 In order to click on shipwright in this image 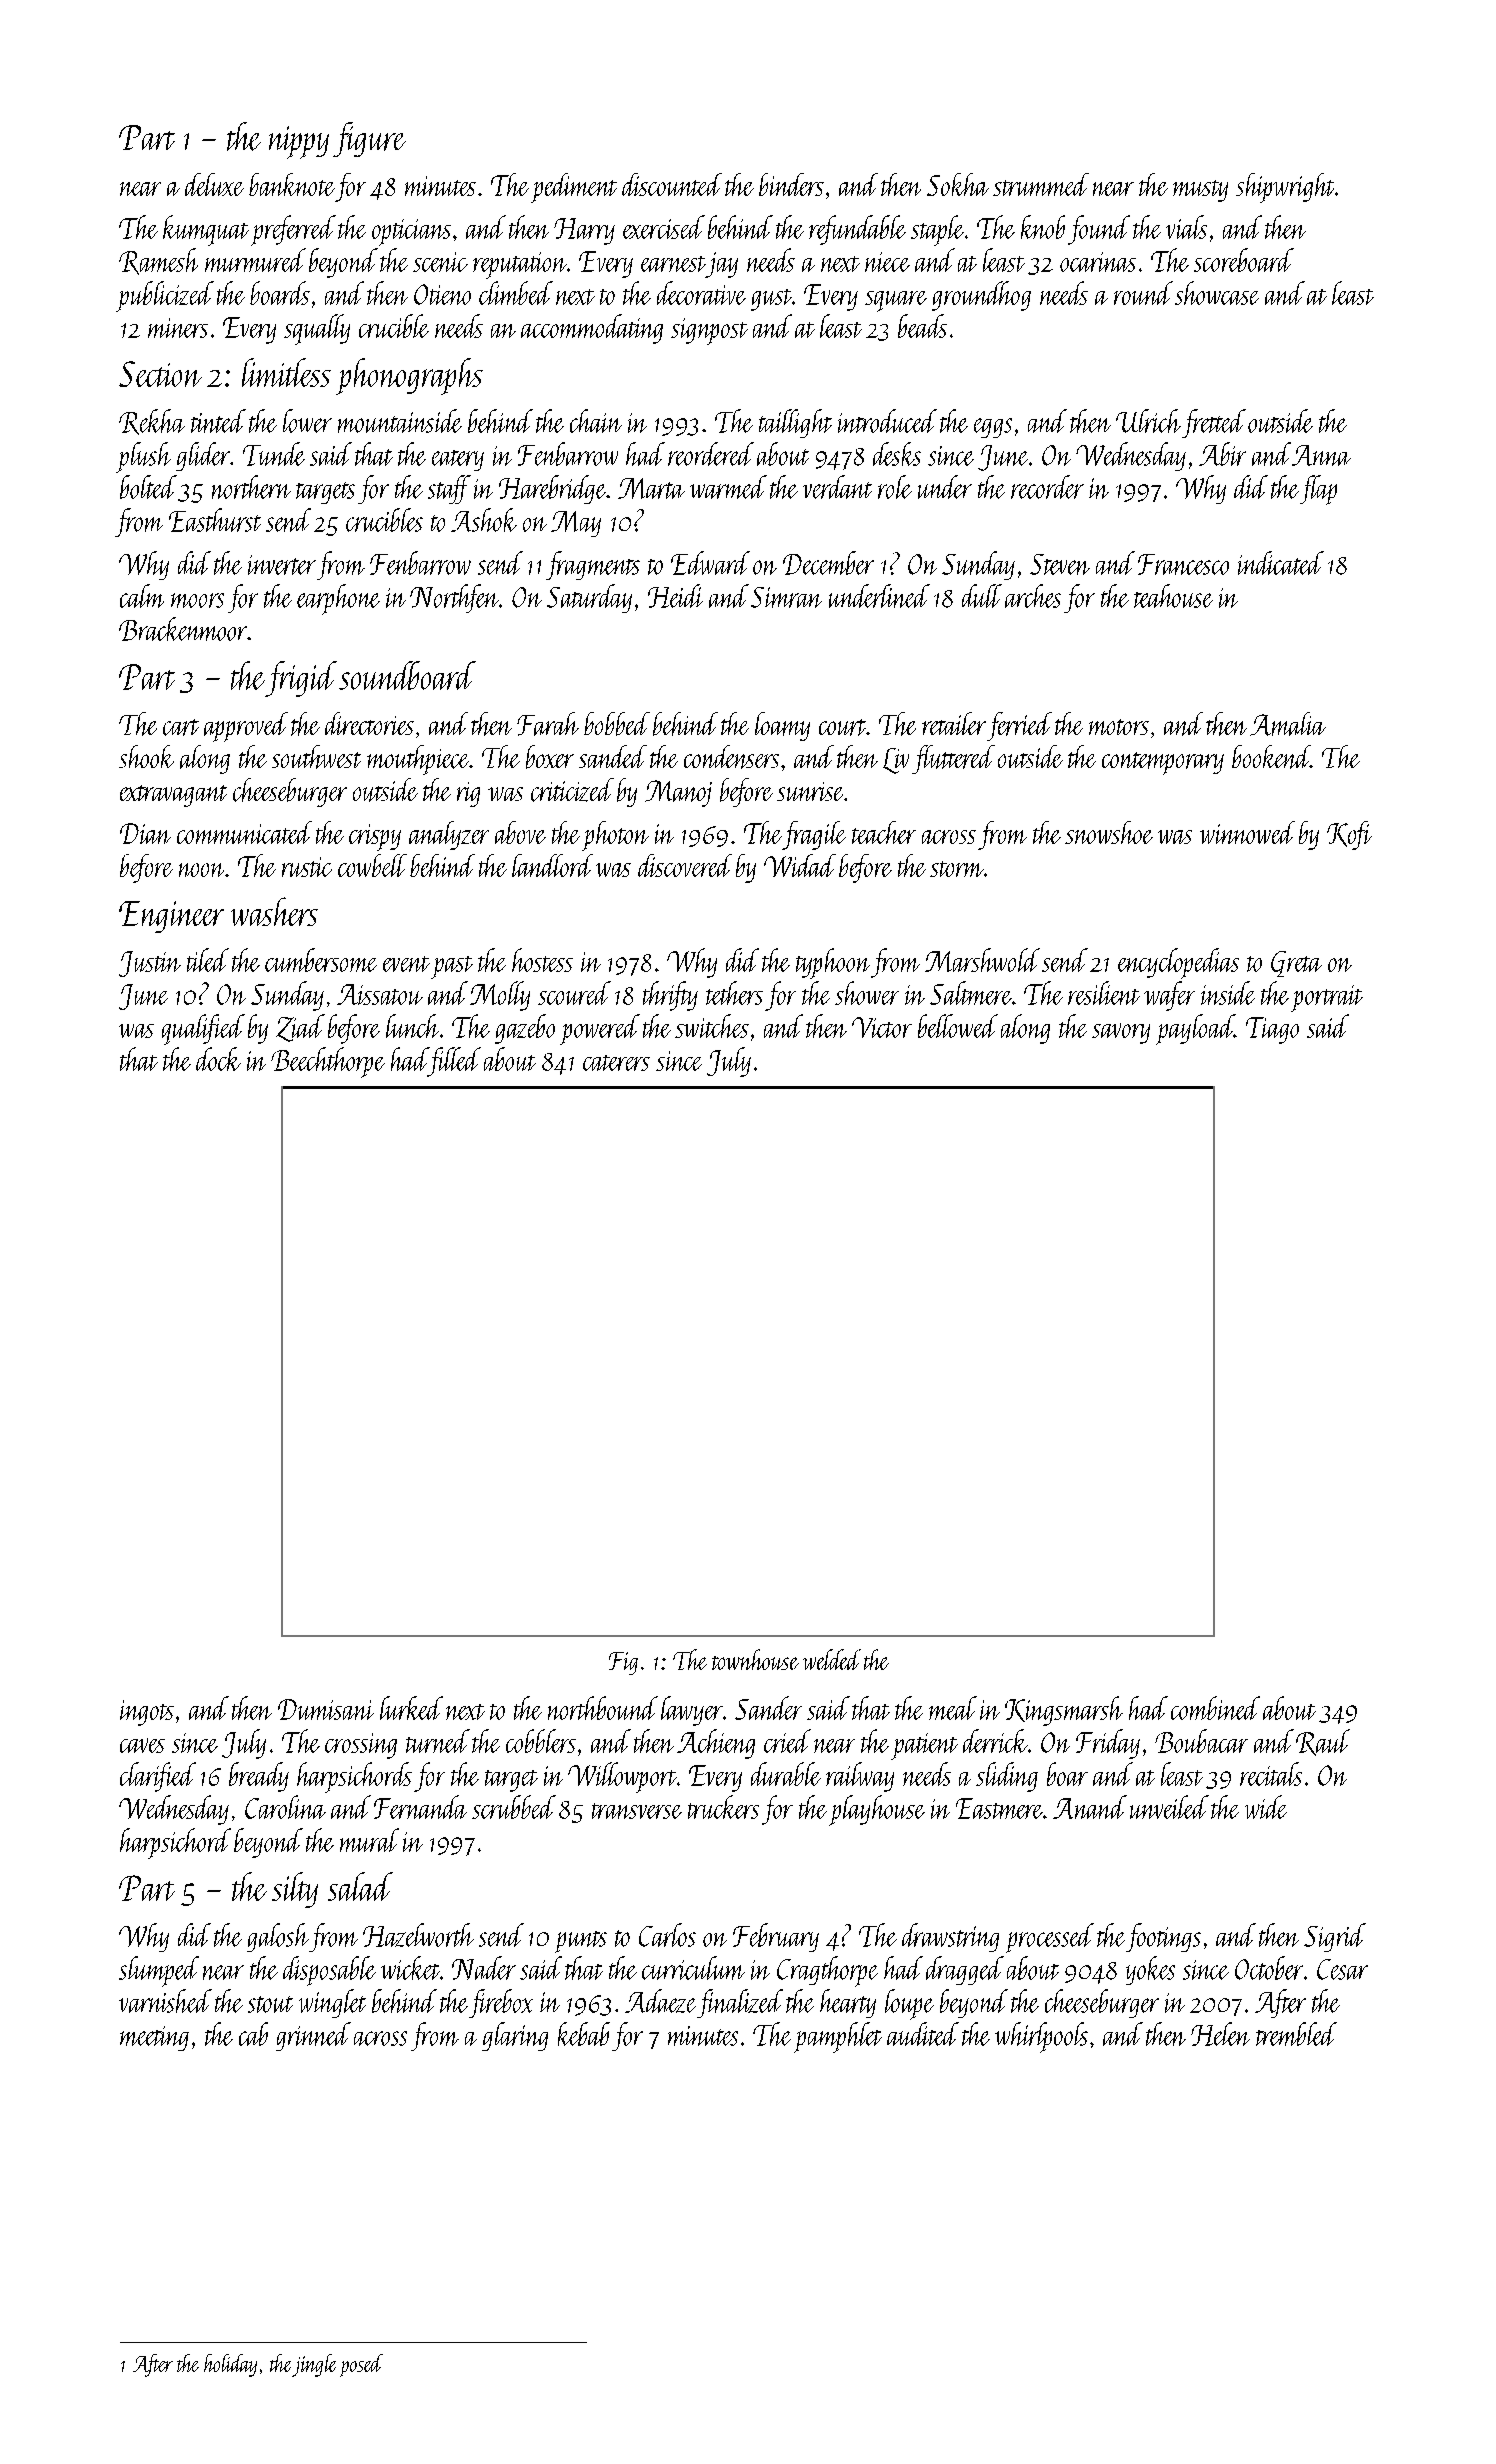, I will do `click(1285, 188)`.
